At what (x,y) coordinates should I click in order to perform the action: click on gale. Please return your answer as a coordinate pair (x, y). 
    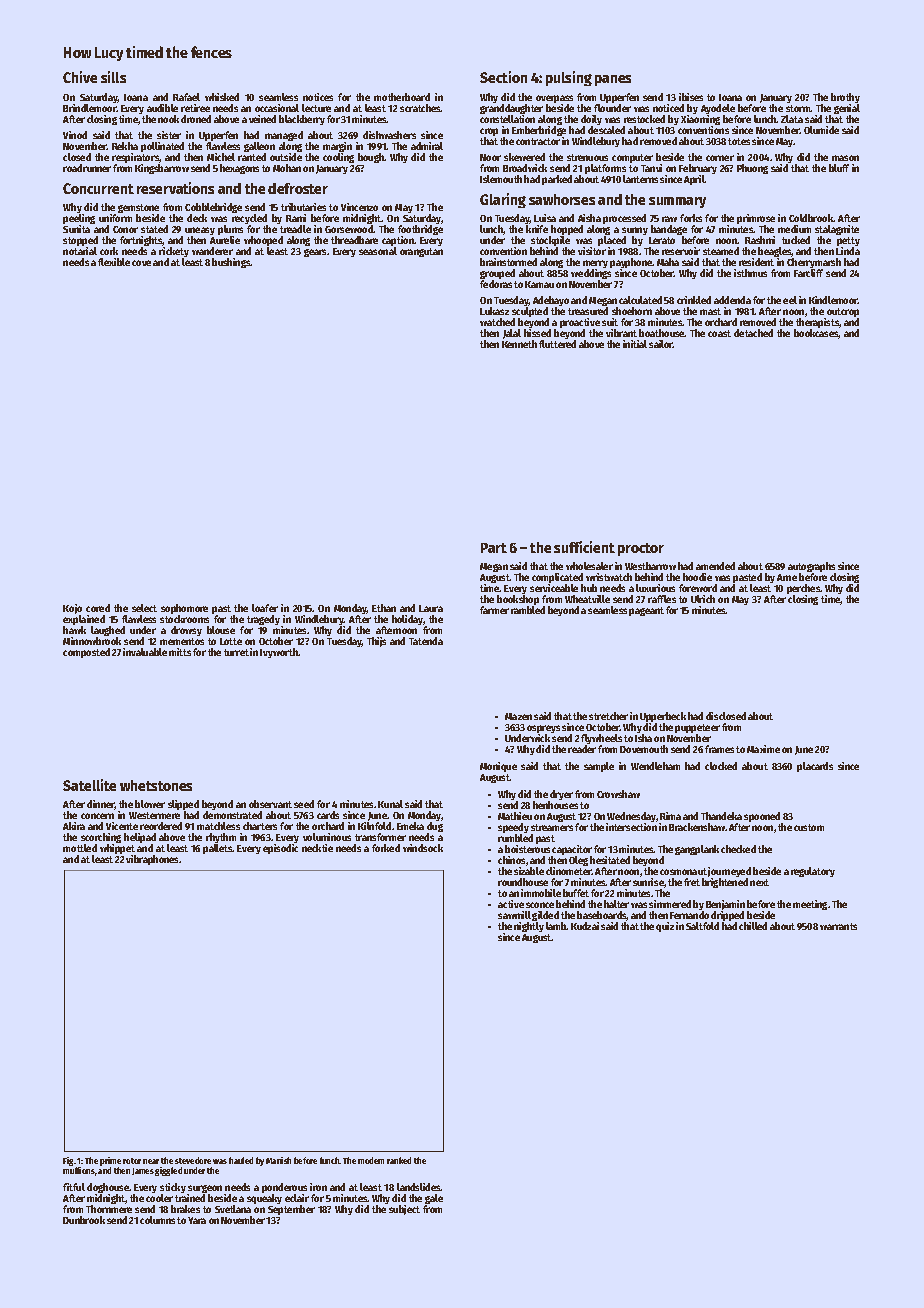
    Looking at the image, I should click on (434, 1200).
